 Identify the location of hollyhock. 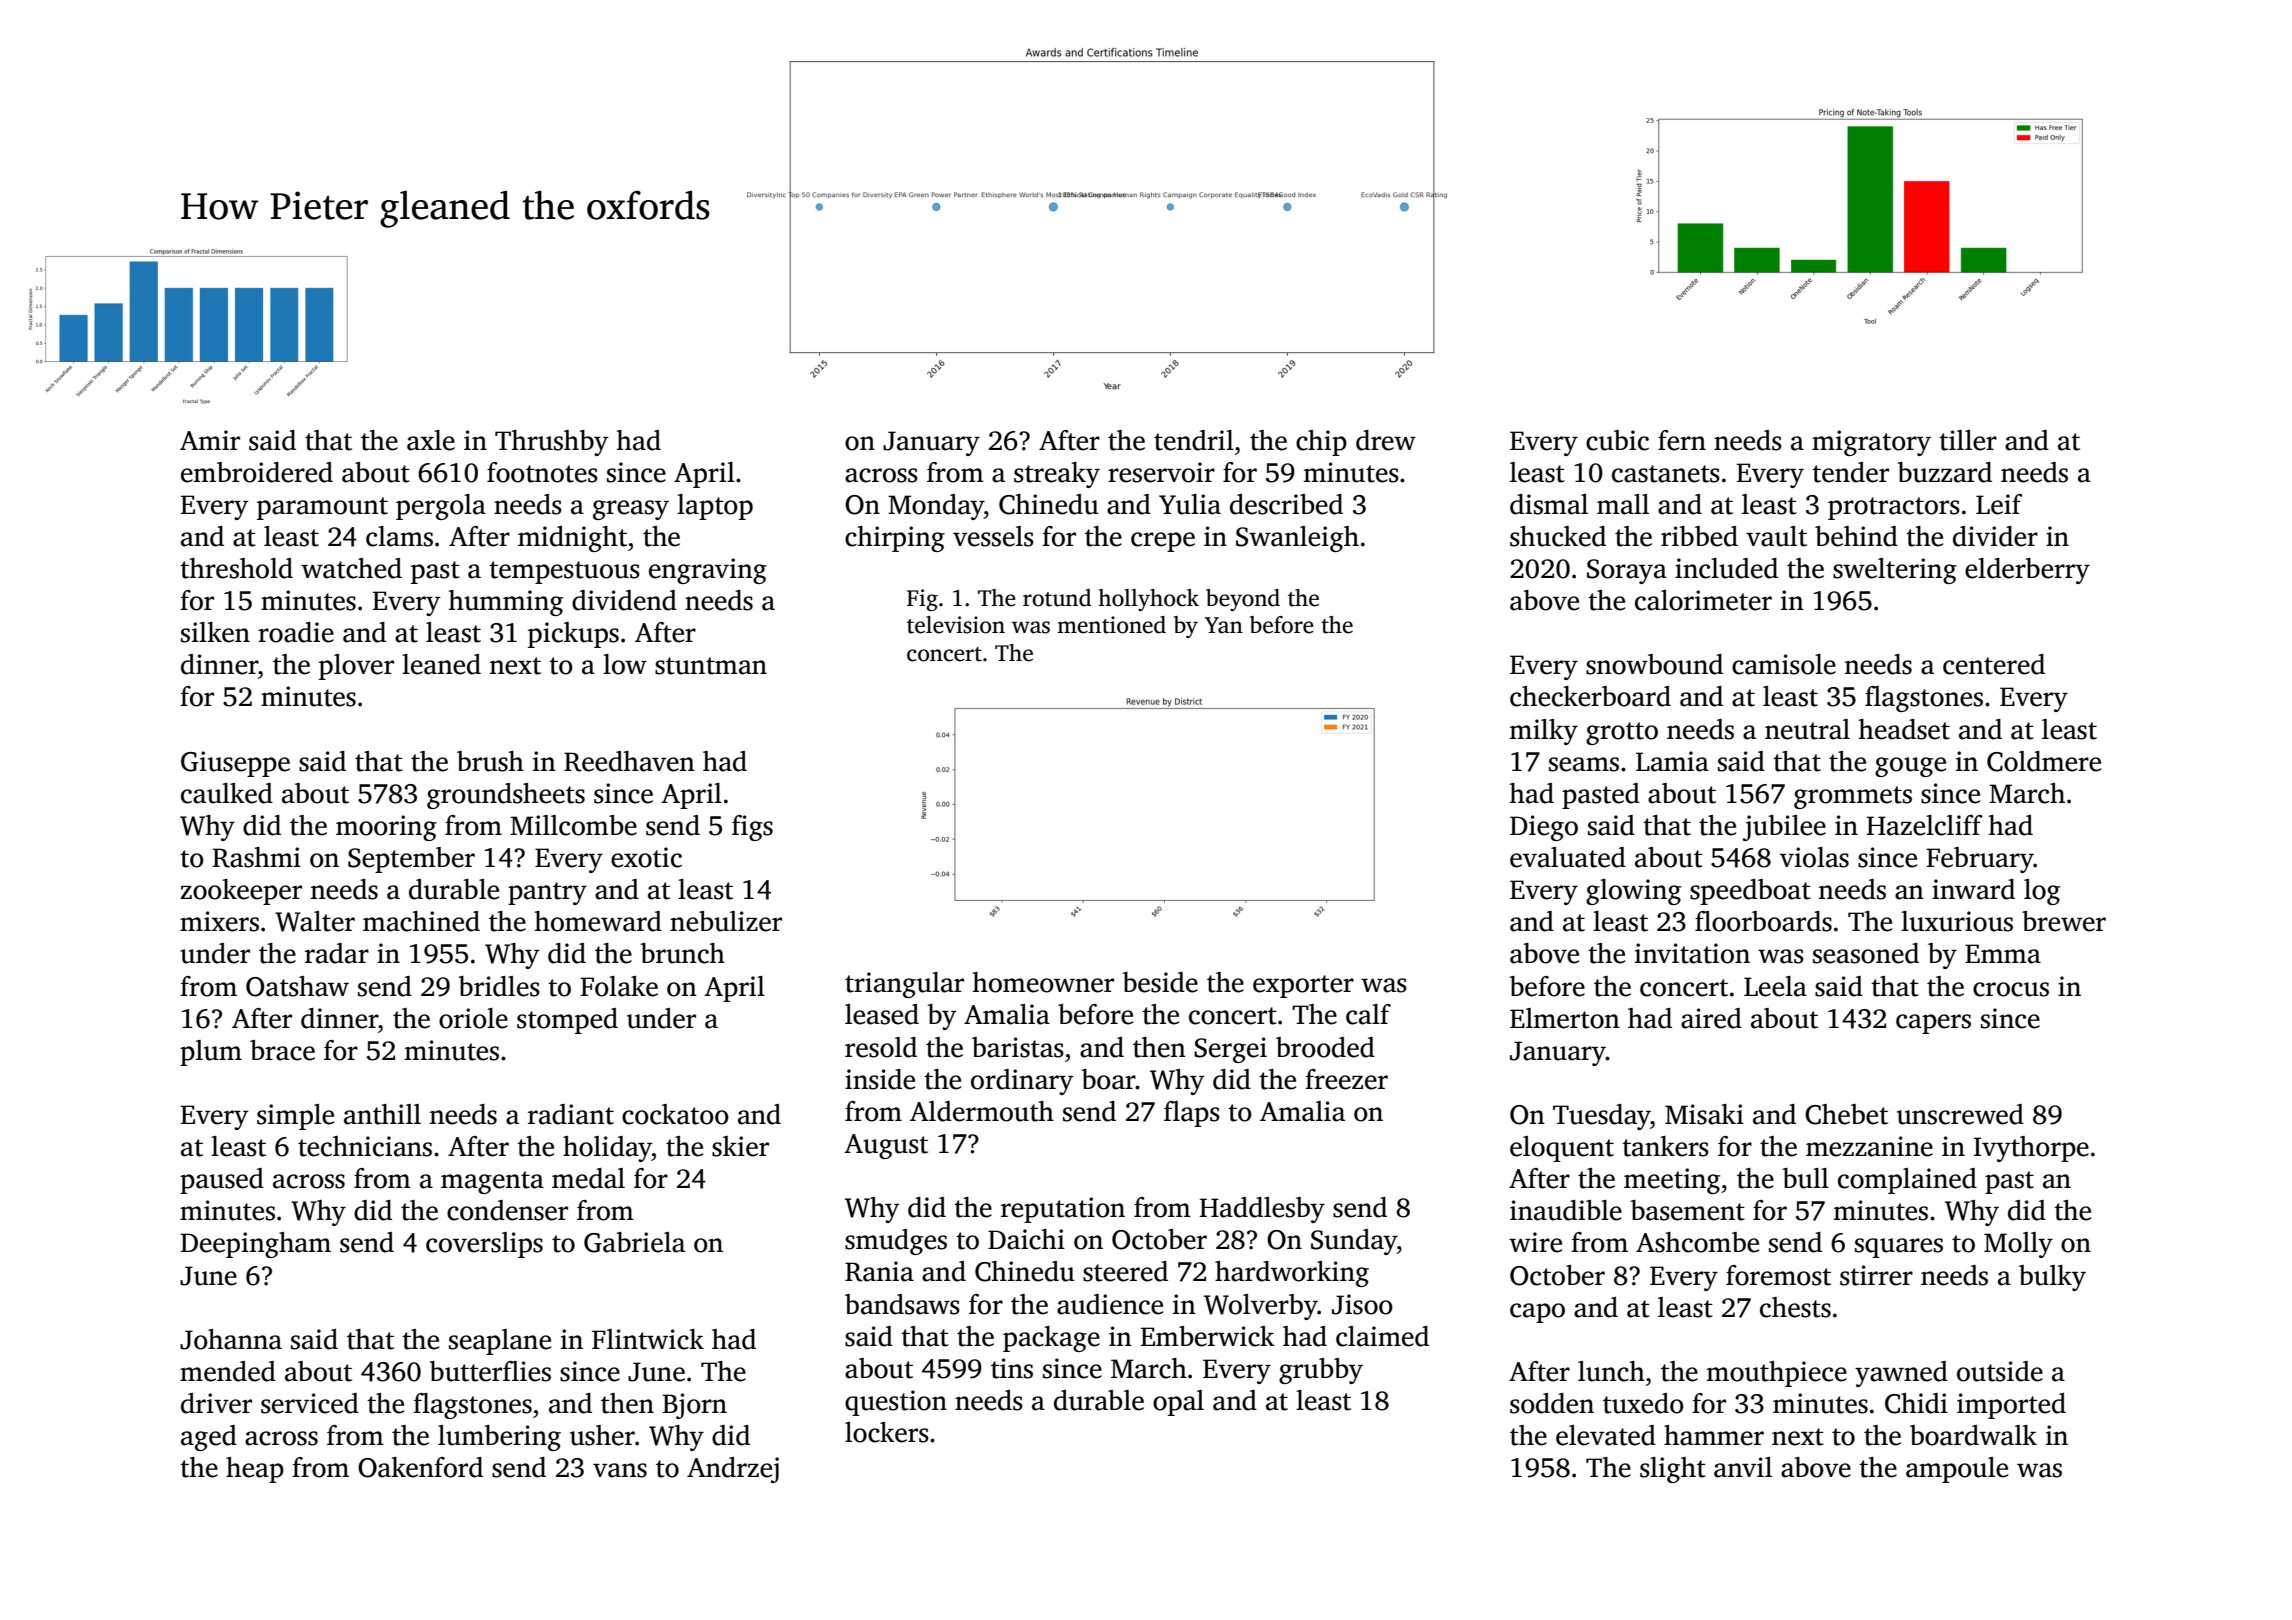
(1148, 600).
